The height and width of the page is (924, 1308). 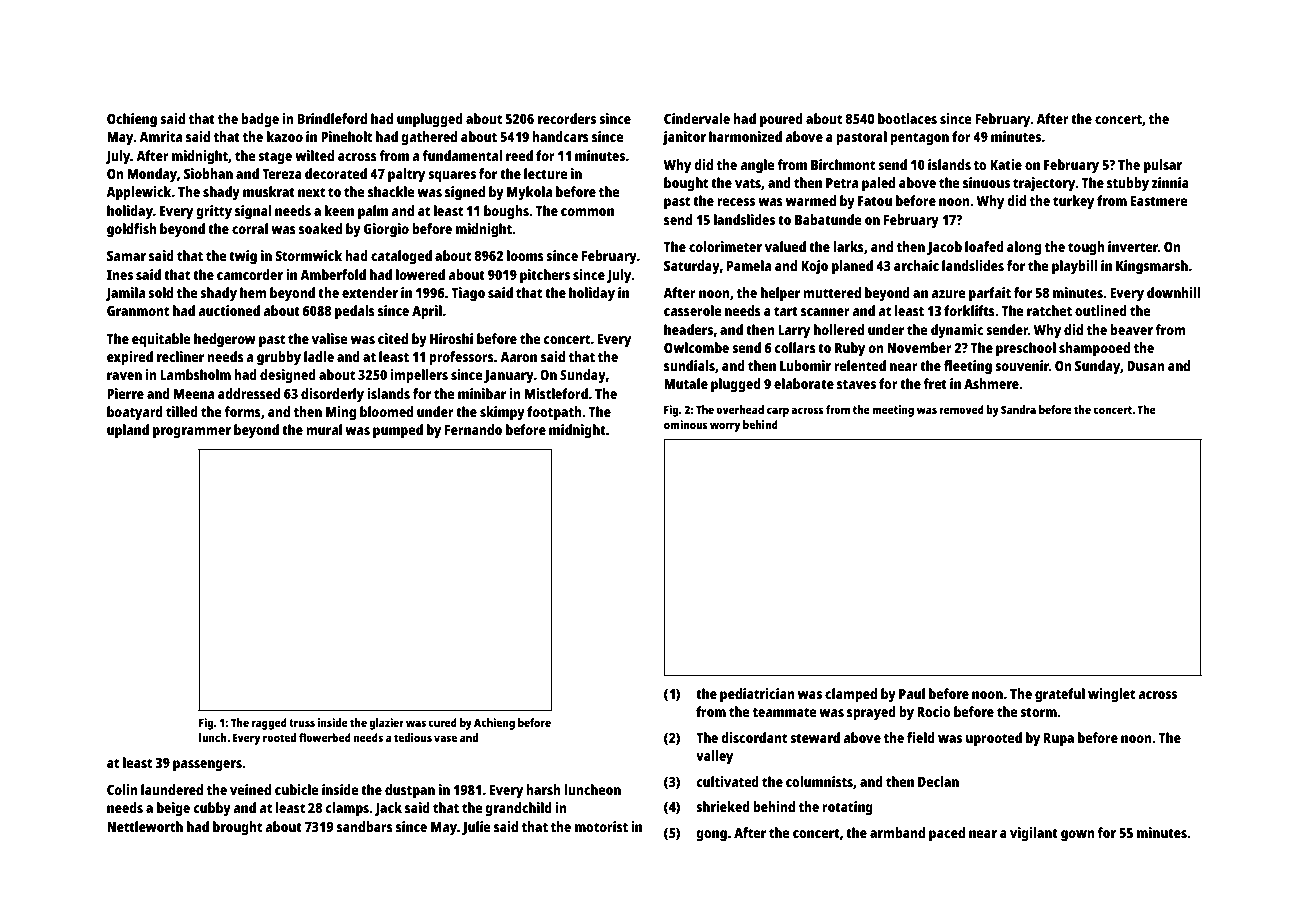 I want to click on Sandra, so click(x=1018, y=409).
